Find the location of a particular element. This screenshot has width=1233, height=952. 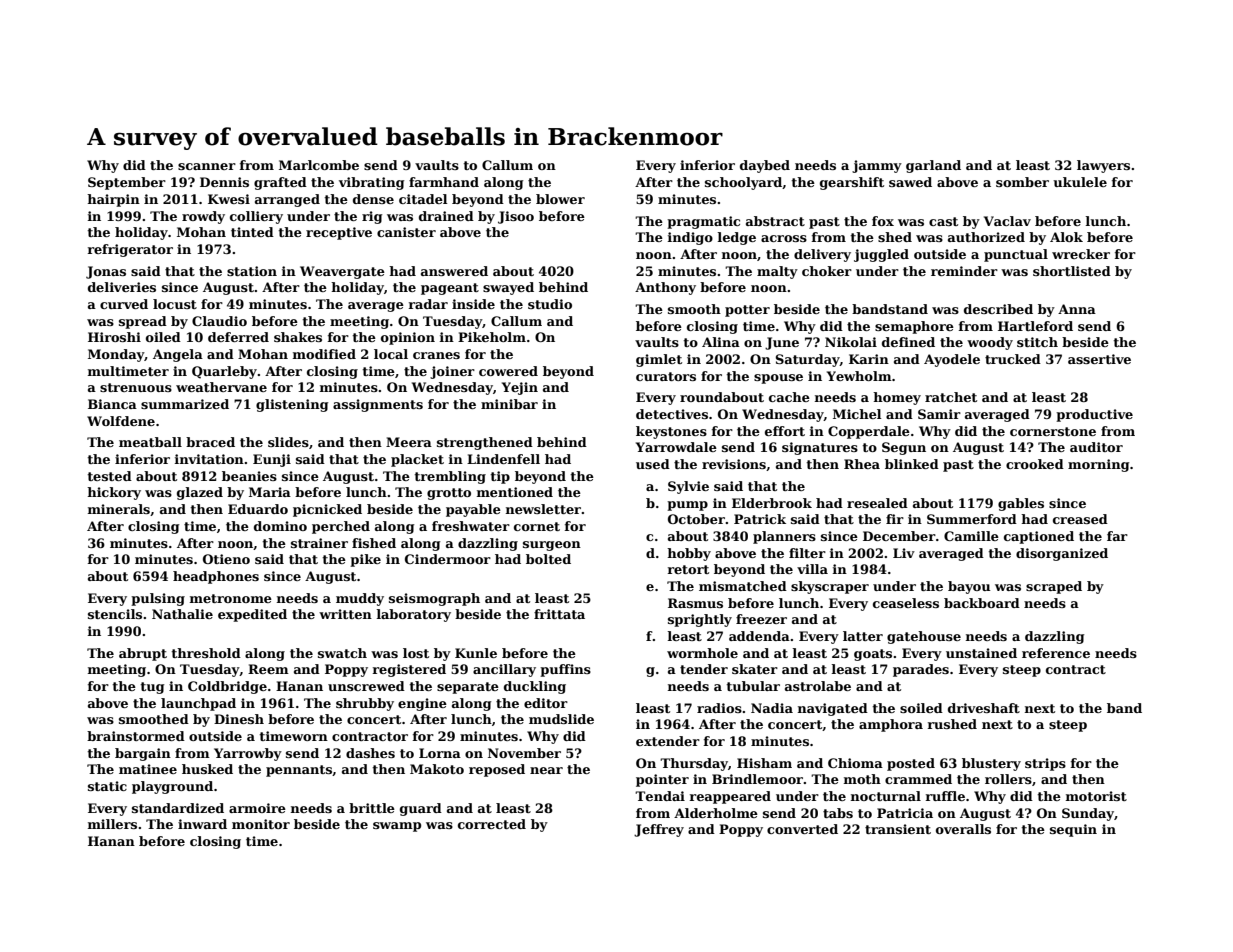

Yarrowdale is located at coordinates (676, 447).
